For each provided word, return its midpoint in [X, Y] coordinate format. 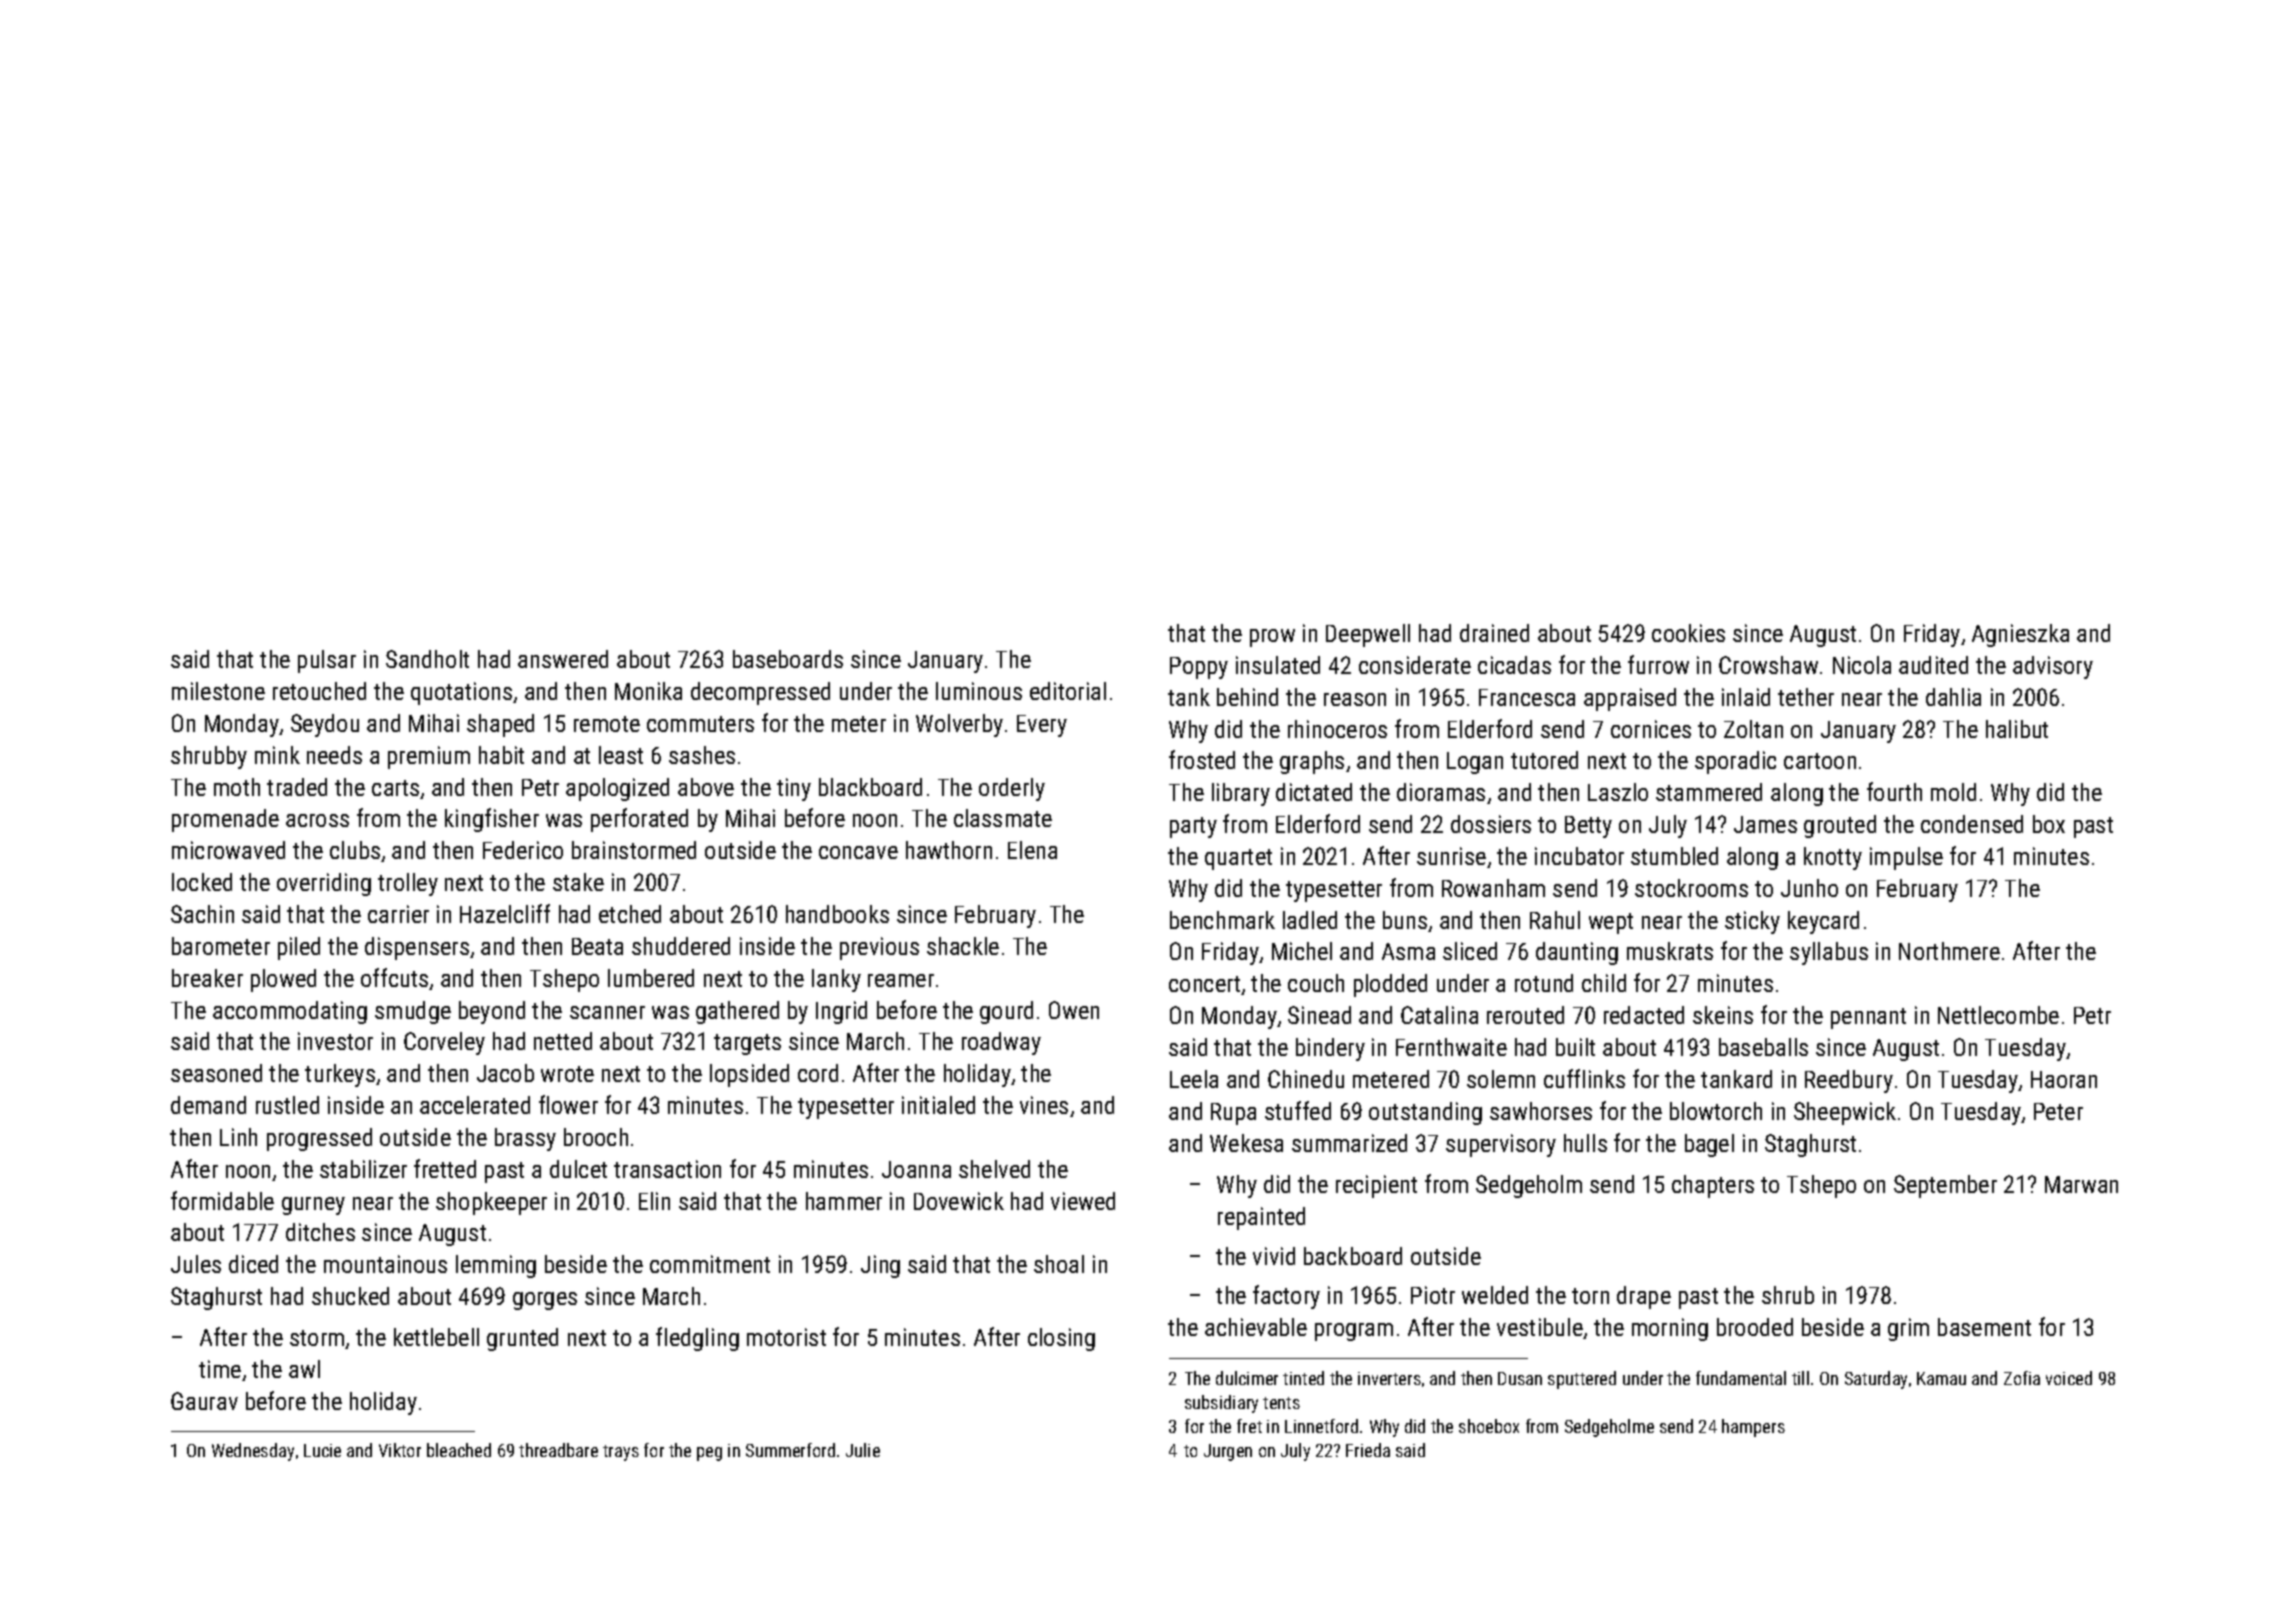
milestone [218, 691]
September [1945, 1186]
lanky [836, 980]
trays [621, 1453]
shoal [1059, 1264]
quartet [1238, 859]
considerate [1415, 665]
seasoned [216, 1073]
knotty [1833, 858]
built [1575, 1047]
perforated [639, 820]
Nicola [1862, 665]
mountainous [385, 1264]
